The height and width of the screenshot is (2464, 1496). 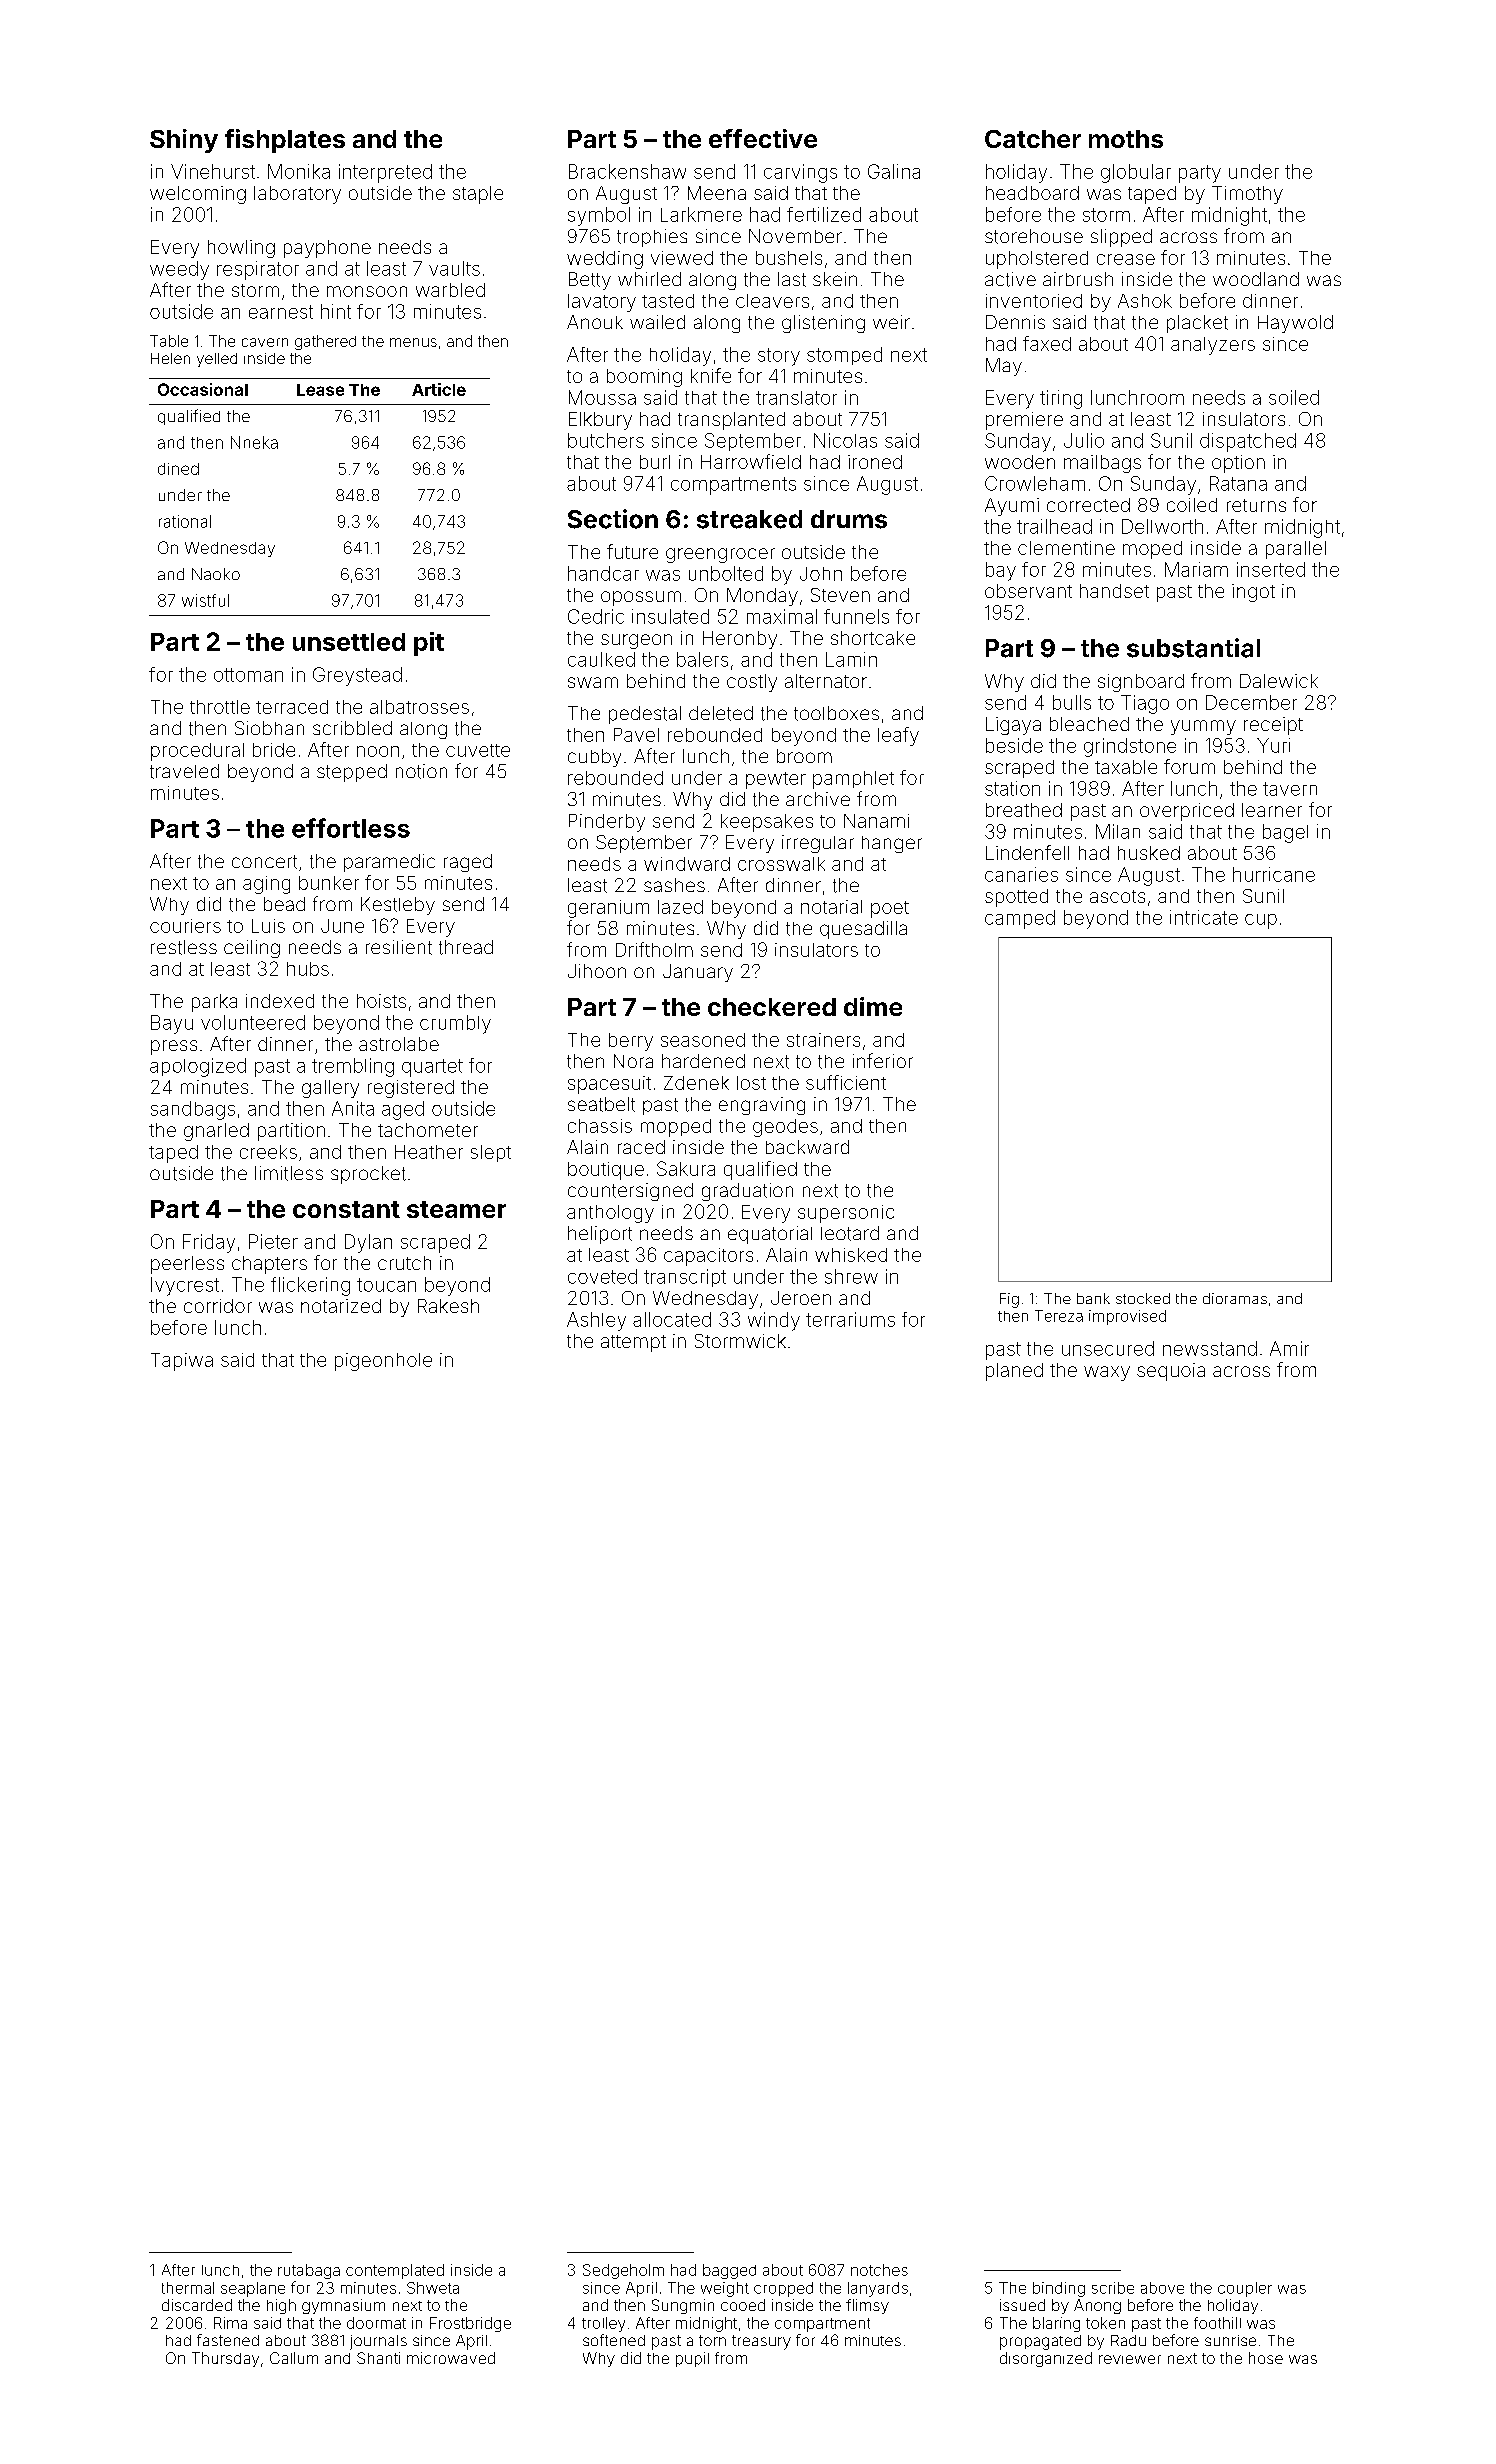 What do you see at coordinates (633, 1343) in the screenshot?
I see `attempt` at bounding box center [633, 1343].
